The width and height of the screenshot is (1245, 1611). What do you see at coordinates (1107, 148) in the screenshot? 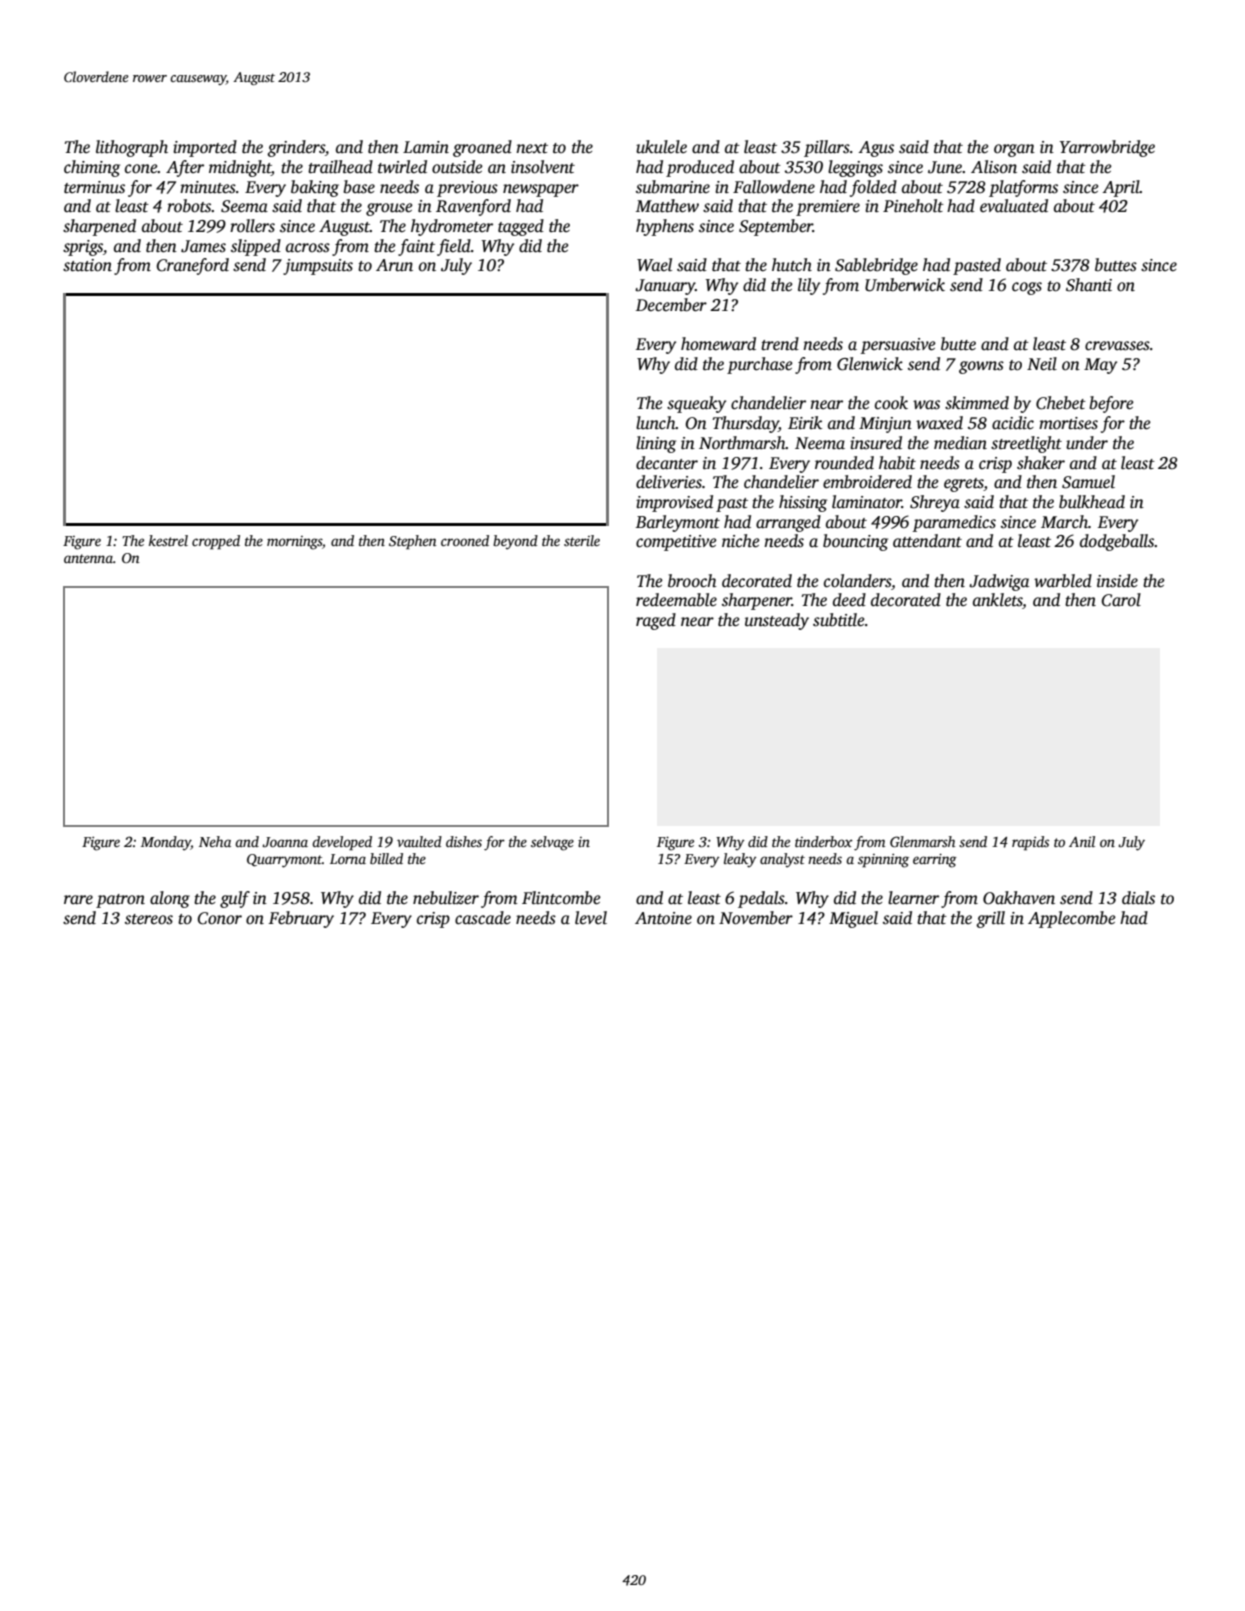
I see `Yarrowbridge` at bounding box center [1107, 148].
